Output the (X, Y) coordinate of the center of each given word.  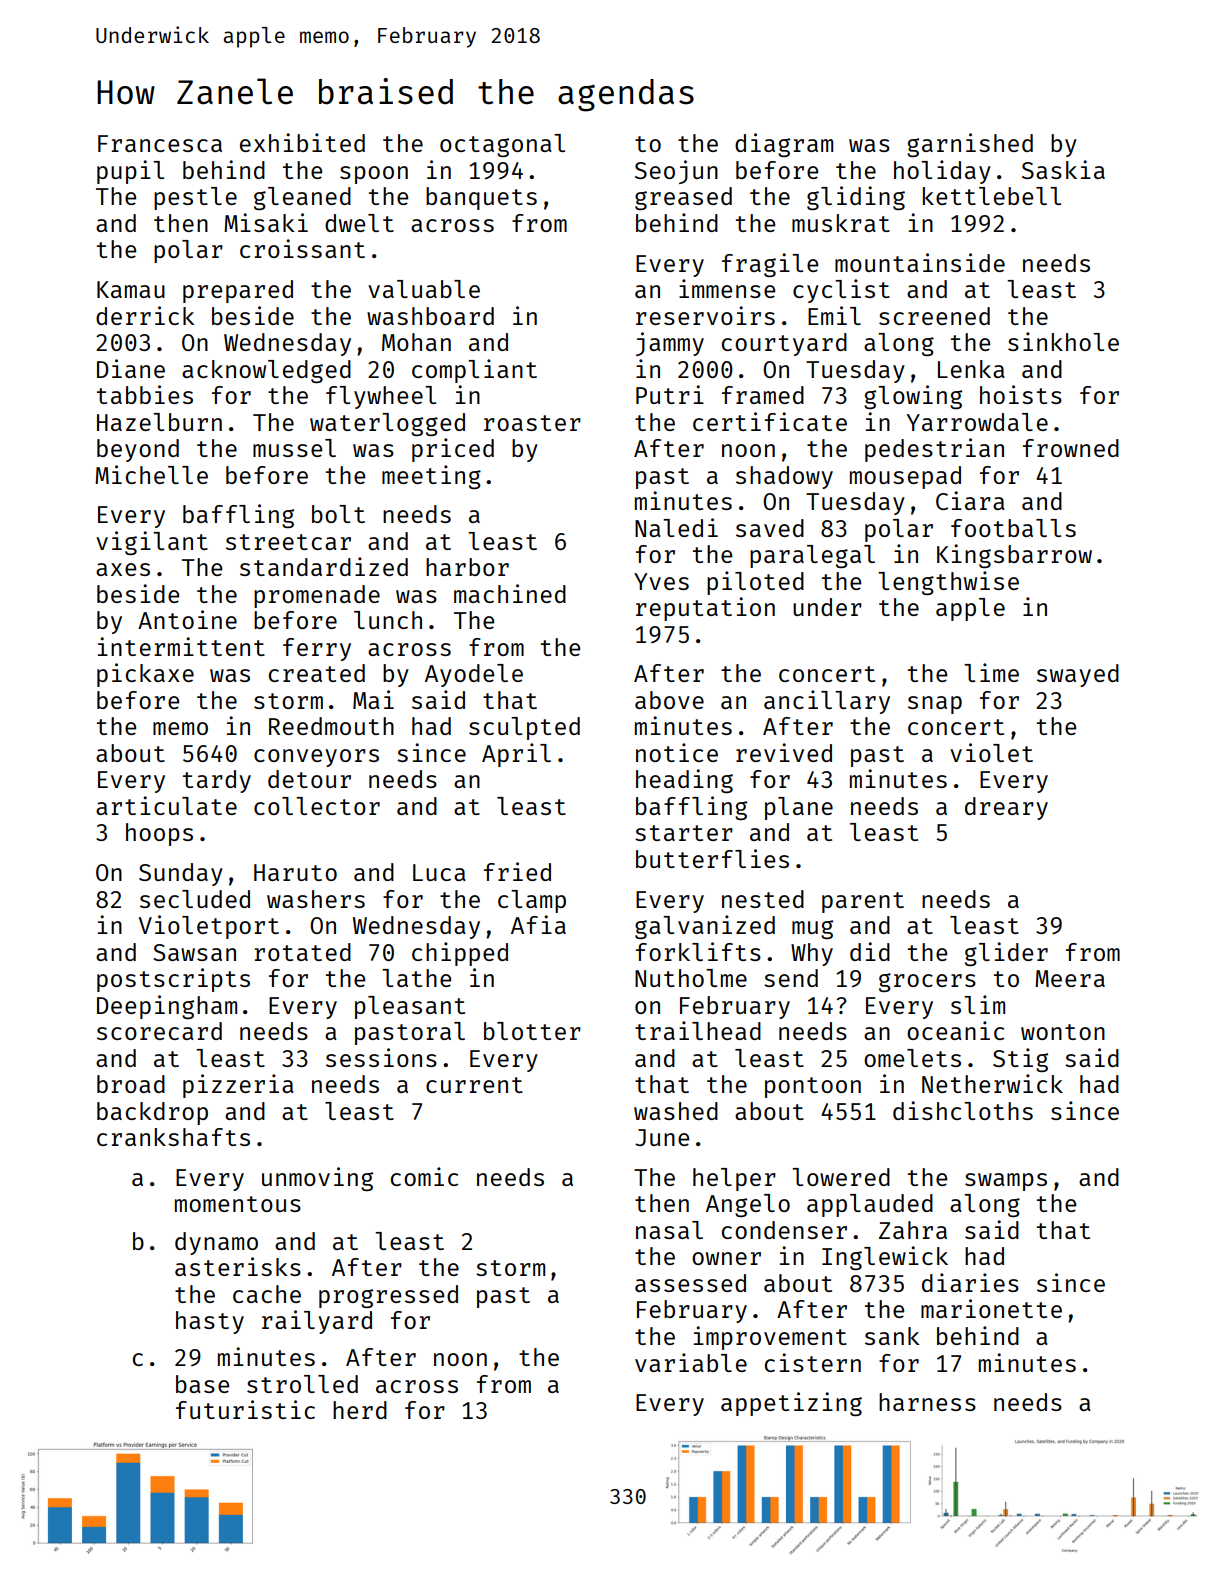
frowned (1071, 448)
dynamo (216, 1243)
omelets (912, 1058)
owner (726, 1258)
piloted (755, 583)
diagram (784, 145)
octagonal (502, 145)
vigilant (152, 543)
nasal (669, 1230)
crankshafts (173, 1137)
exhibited (302, 142)
